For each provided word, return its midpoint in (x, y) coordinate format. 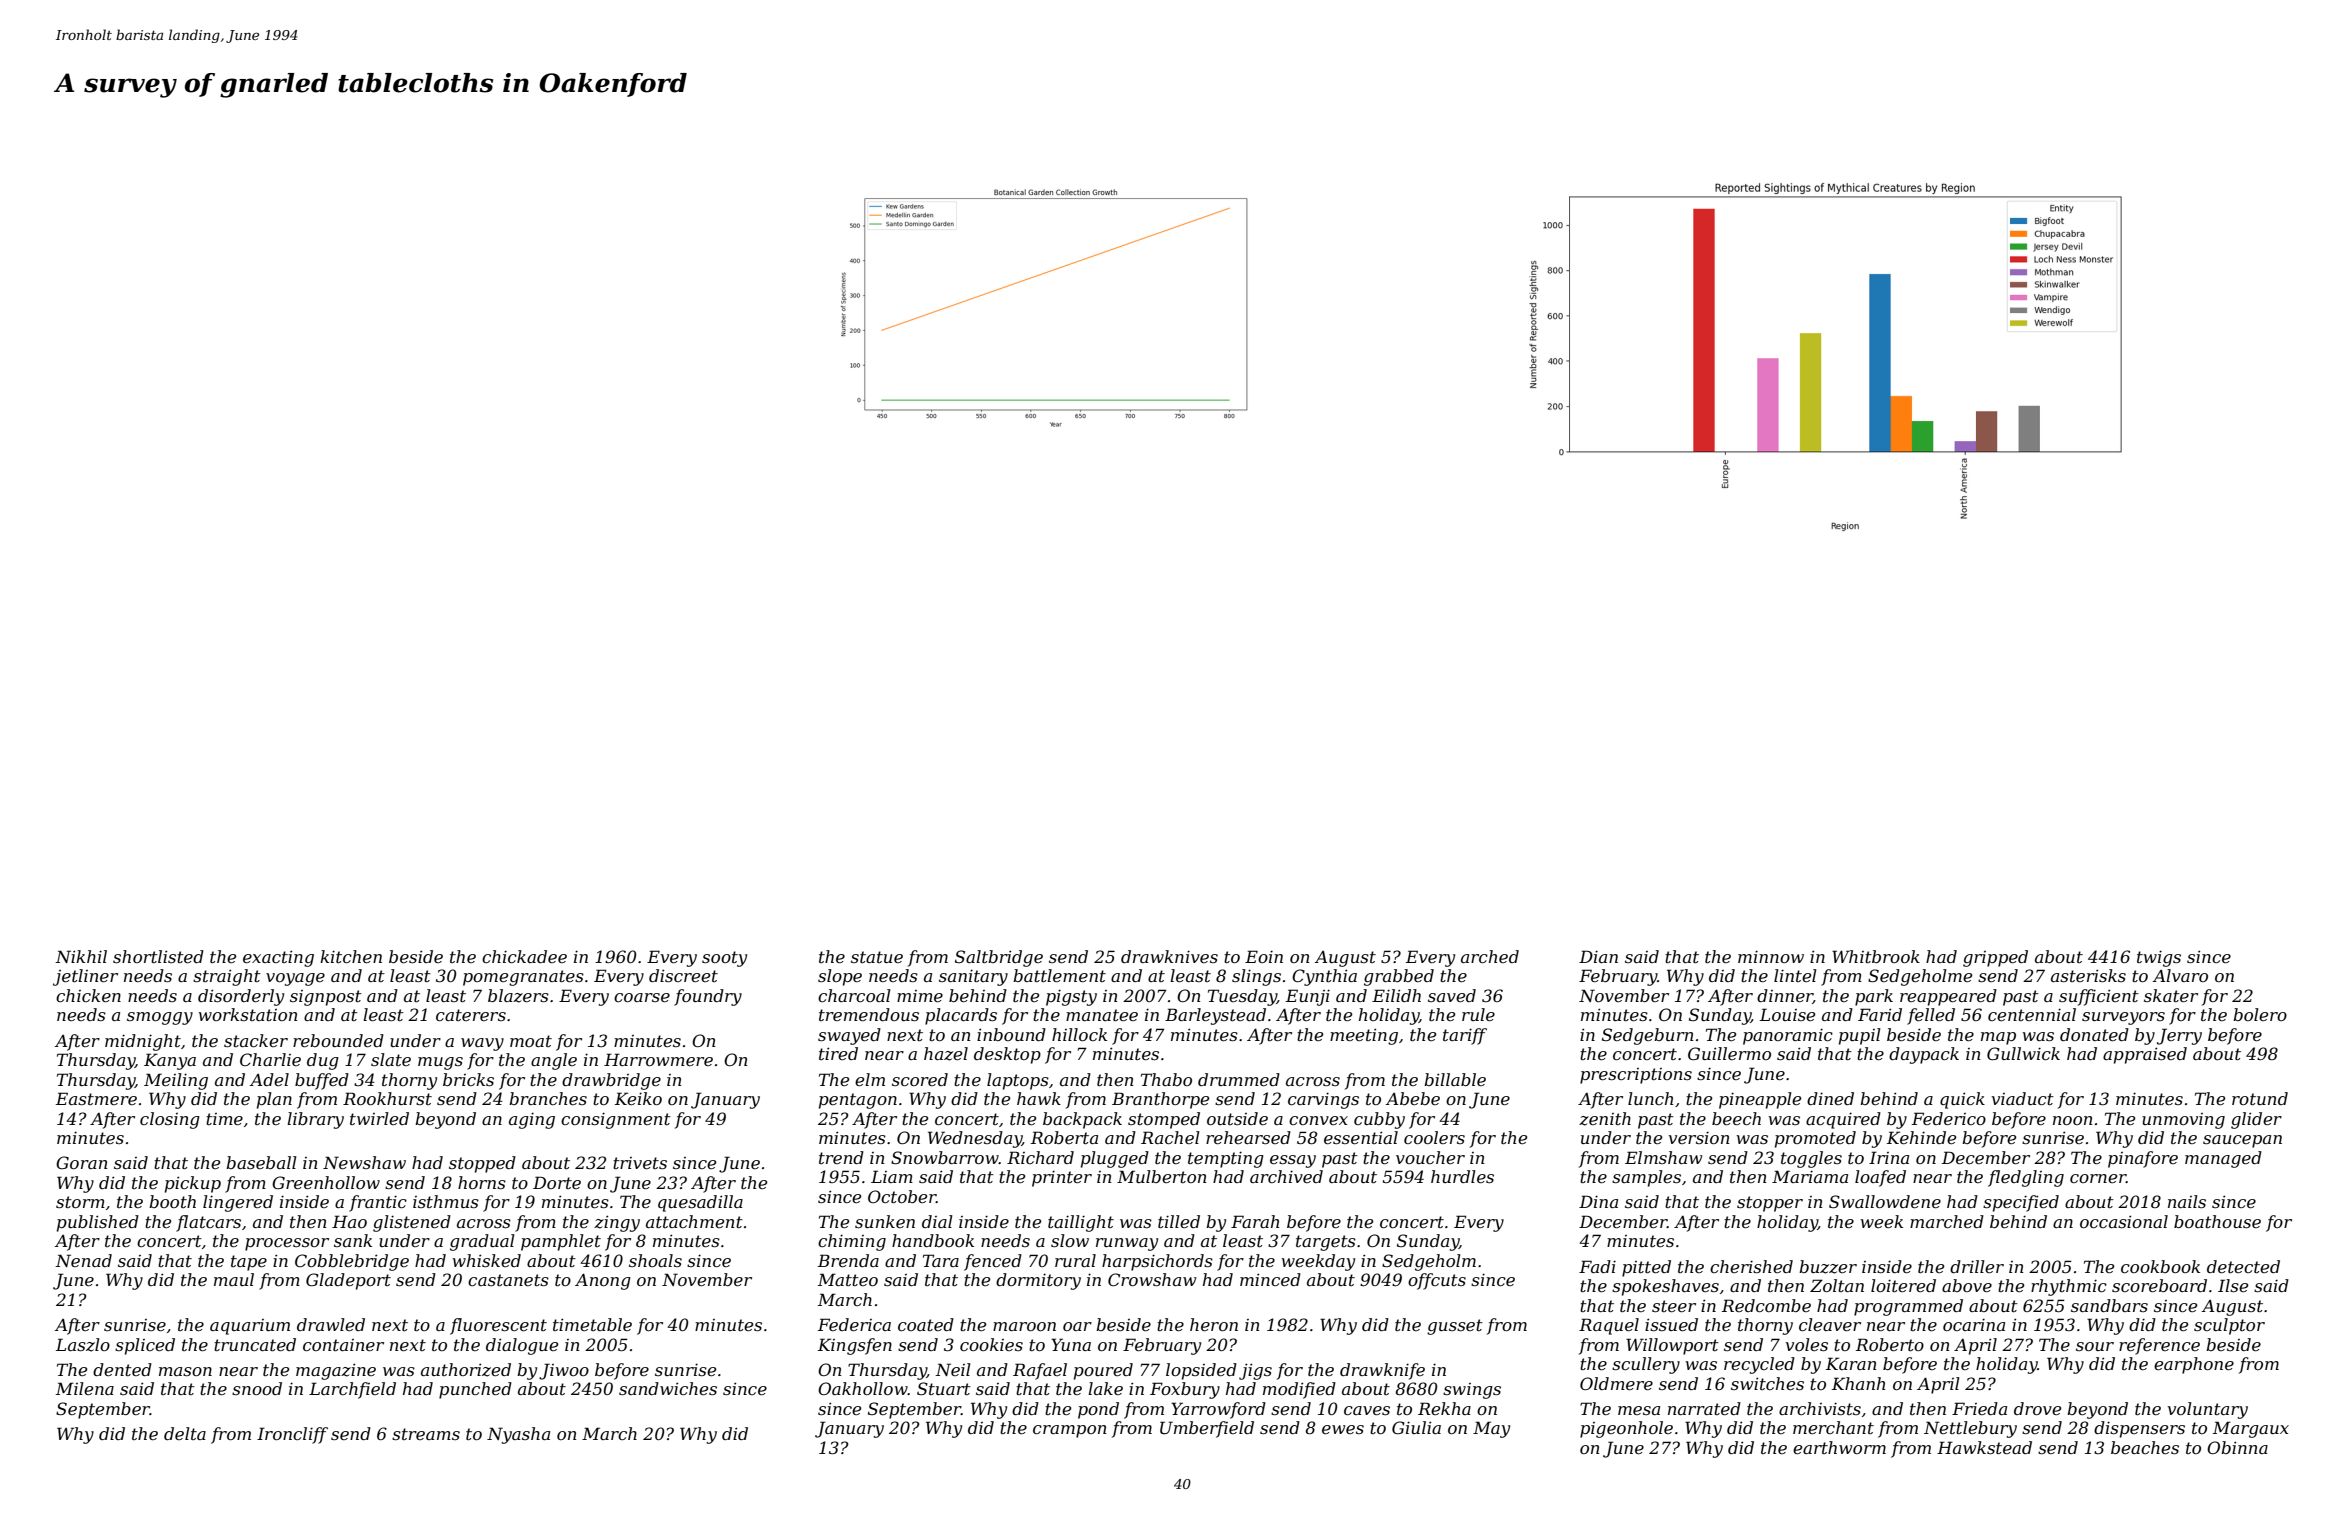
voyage (295, 979)
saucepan (2242, 1141)
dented (122, 1369)
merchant (1833, 1427)
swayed (849, 1036)
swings (1472, 1391)
